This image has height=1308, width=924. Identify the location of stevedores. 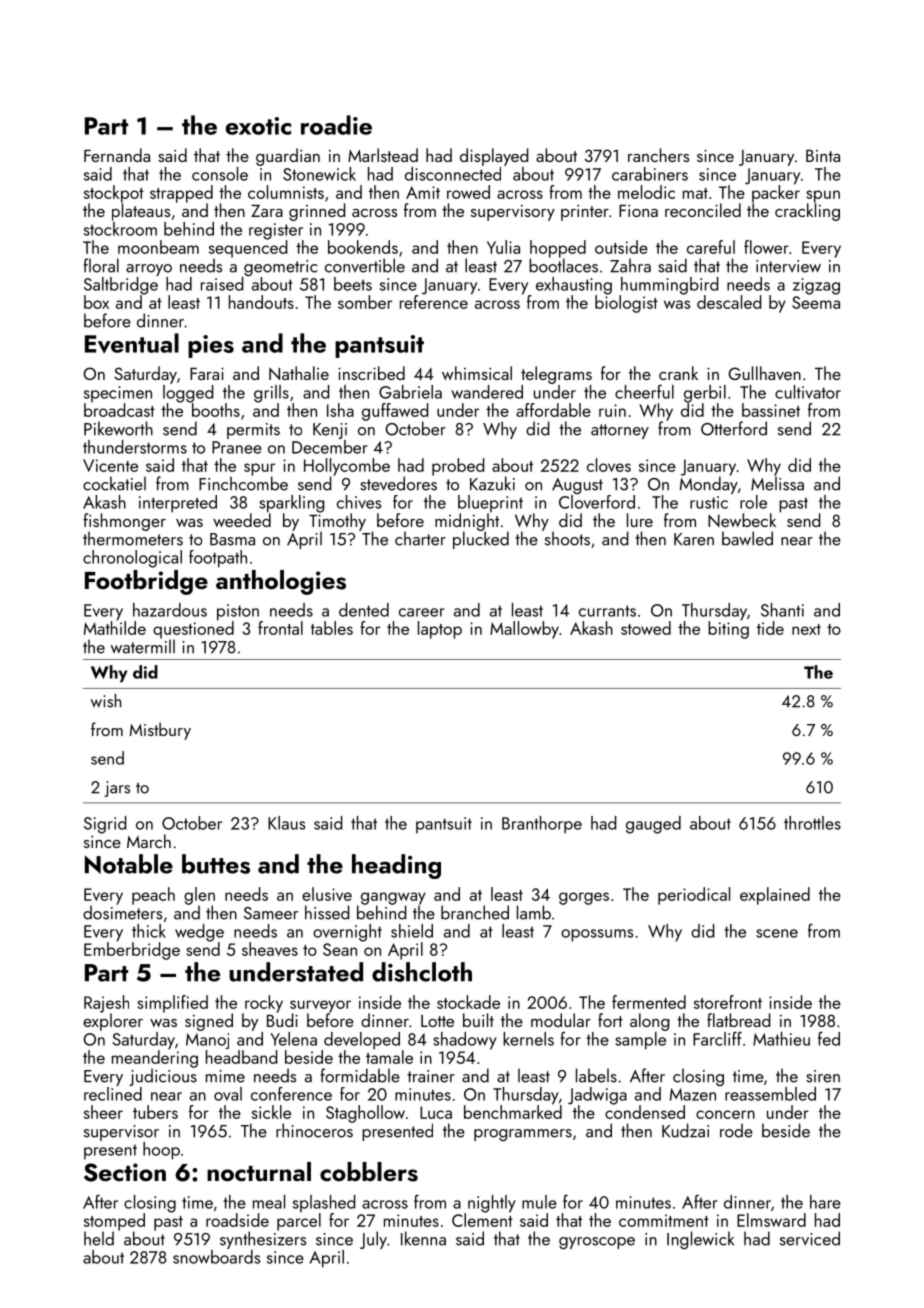
(398, 483).
